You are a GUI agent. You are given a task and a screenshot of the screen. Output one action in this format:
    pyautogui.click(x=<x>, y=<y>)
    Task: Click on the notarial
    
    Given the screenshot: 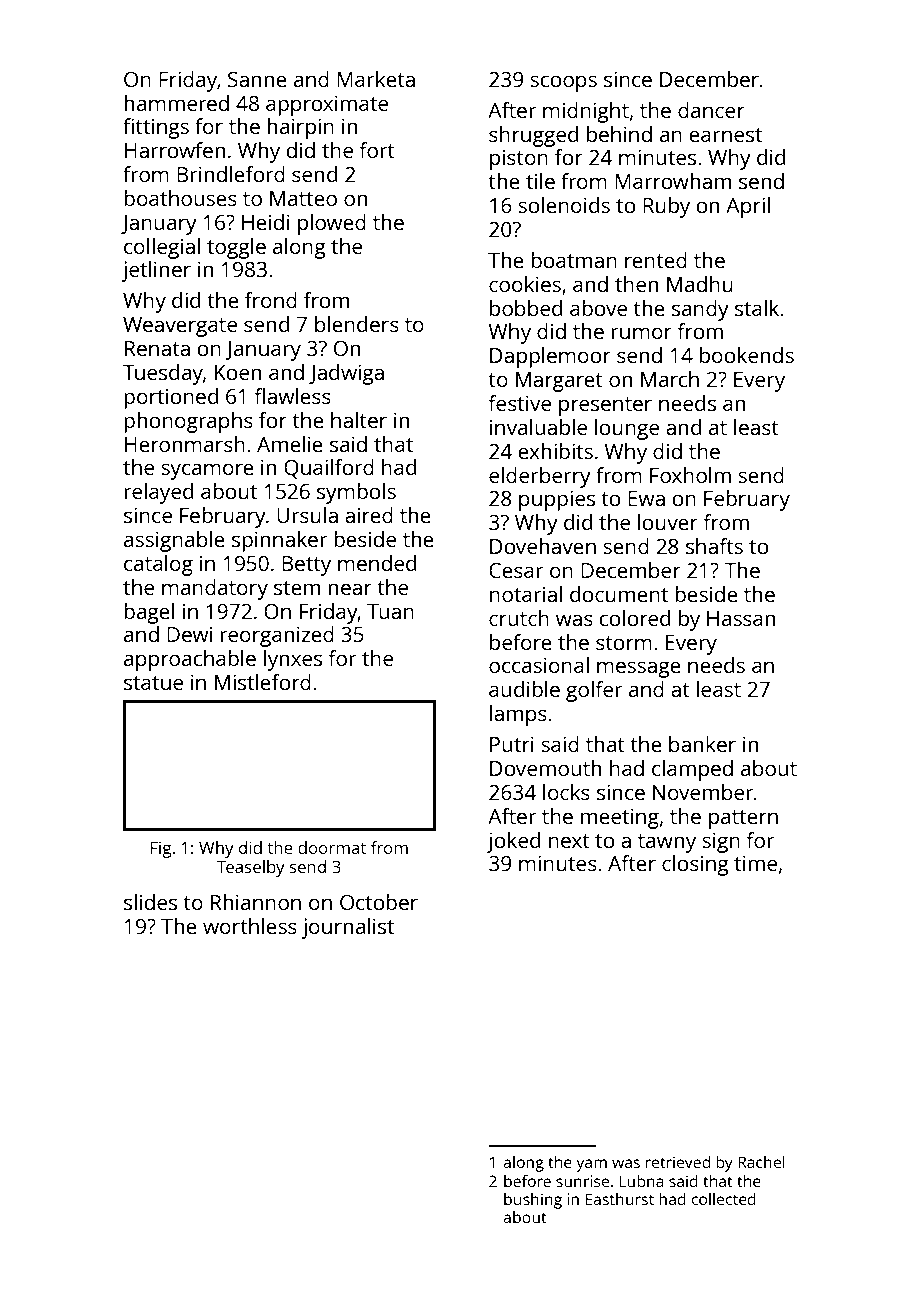 What is the action you would take?
    pyautogui.click(x=526, y=594)
